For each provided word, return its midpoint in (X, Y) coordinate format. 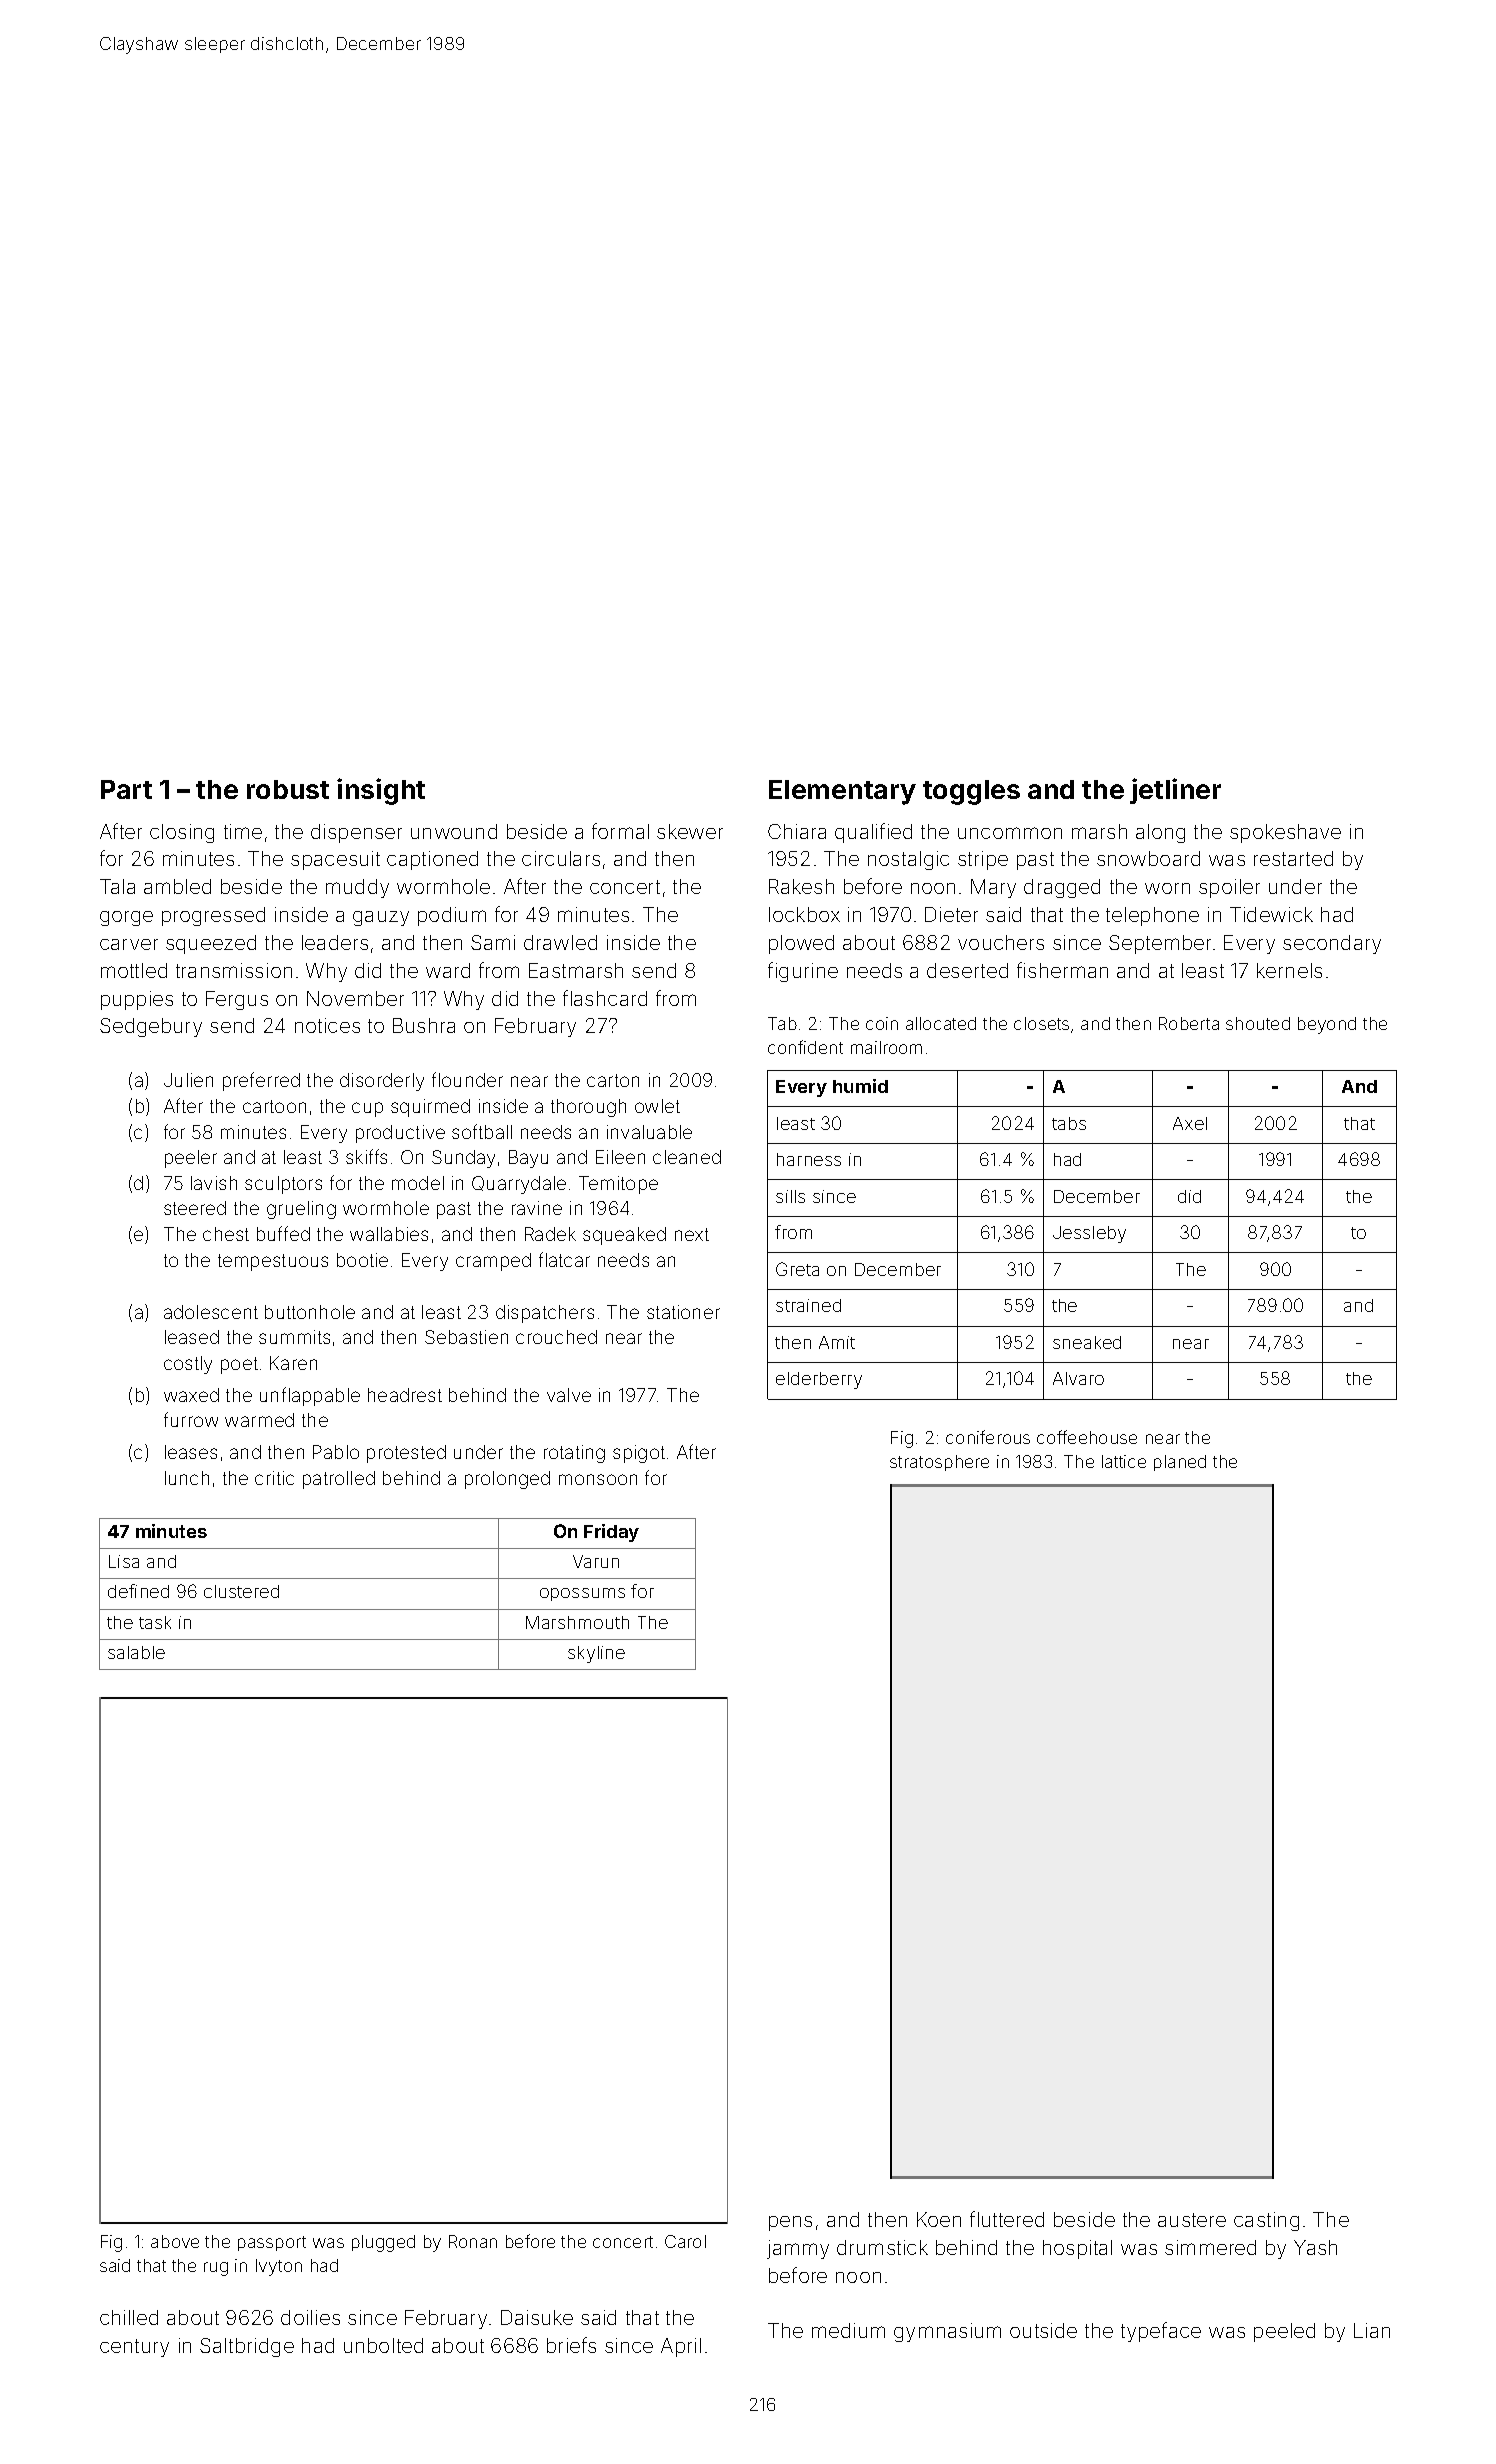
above (175, 2241)
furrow (191, 1419)
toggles (971, 792)
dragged (1062, 888)
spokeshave (1285, 833)
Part (126, 789)
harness (809, 1159)
